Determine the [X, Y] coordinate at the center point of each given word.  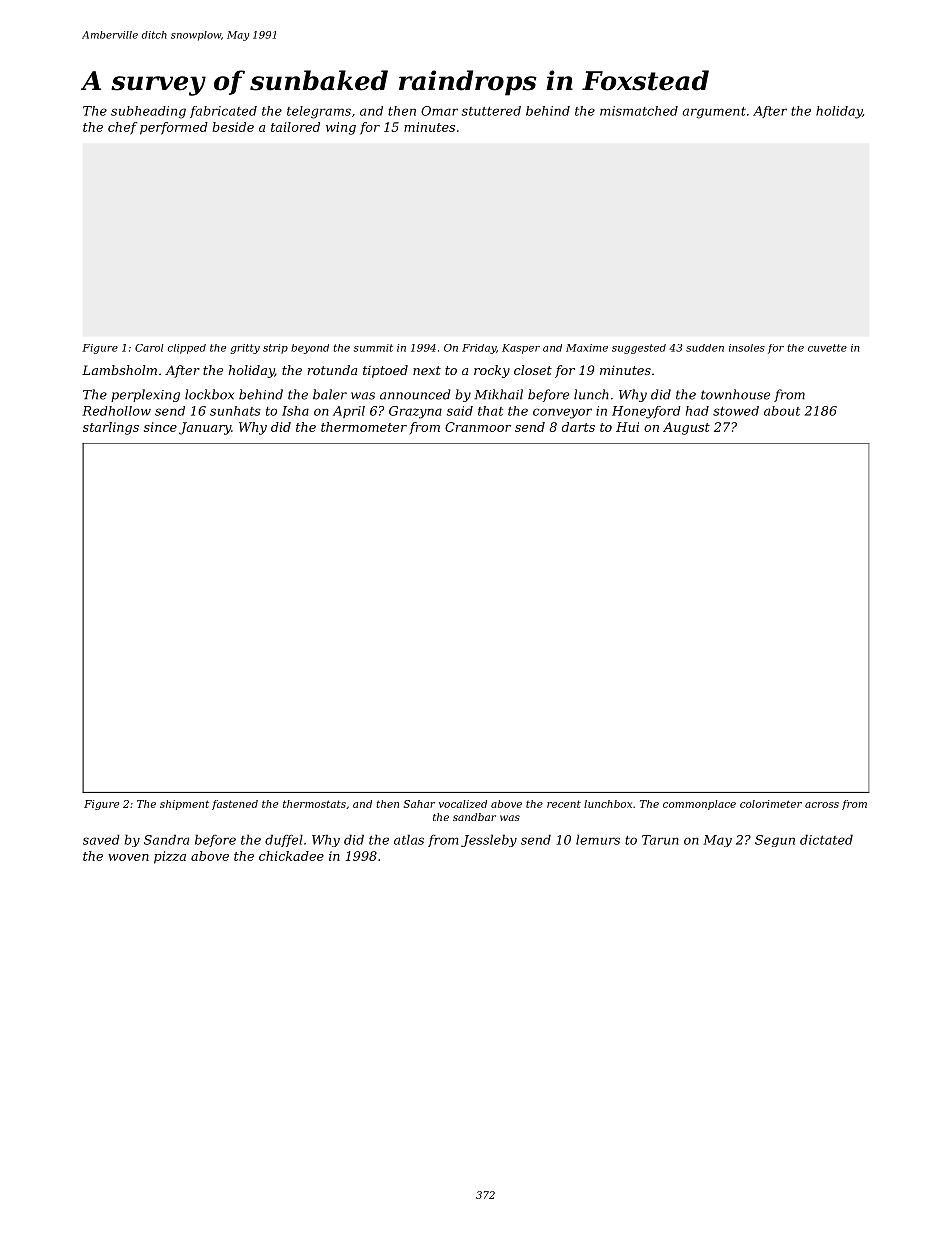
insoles [747, 348]
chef [122, 128]
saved [101, 839]
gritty [245, 349]
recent [564, 804]
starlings [111, 428]
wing [341, 128]
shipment [184, 805]
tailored [295, 127]
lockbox [209, 394]
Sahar [419, 804]
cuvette [827, 348]
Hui [627, 427]
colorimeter [771, 804]
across [822, 805]
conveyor [562, 413]
